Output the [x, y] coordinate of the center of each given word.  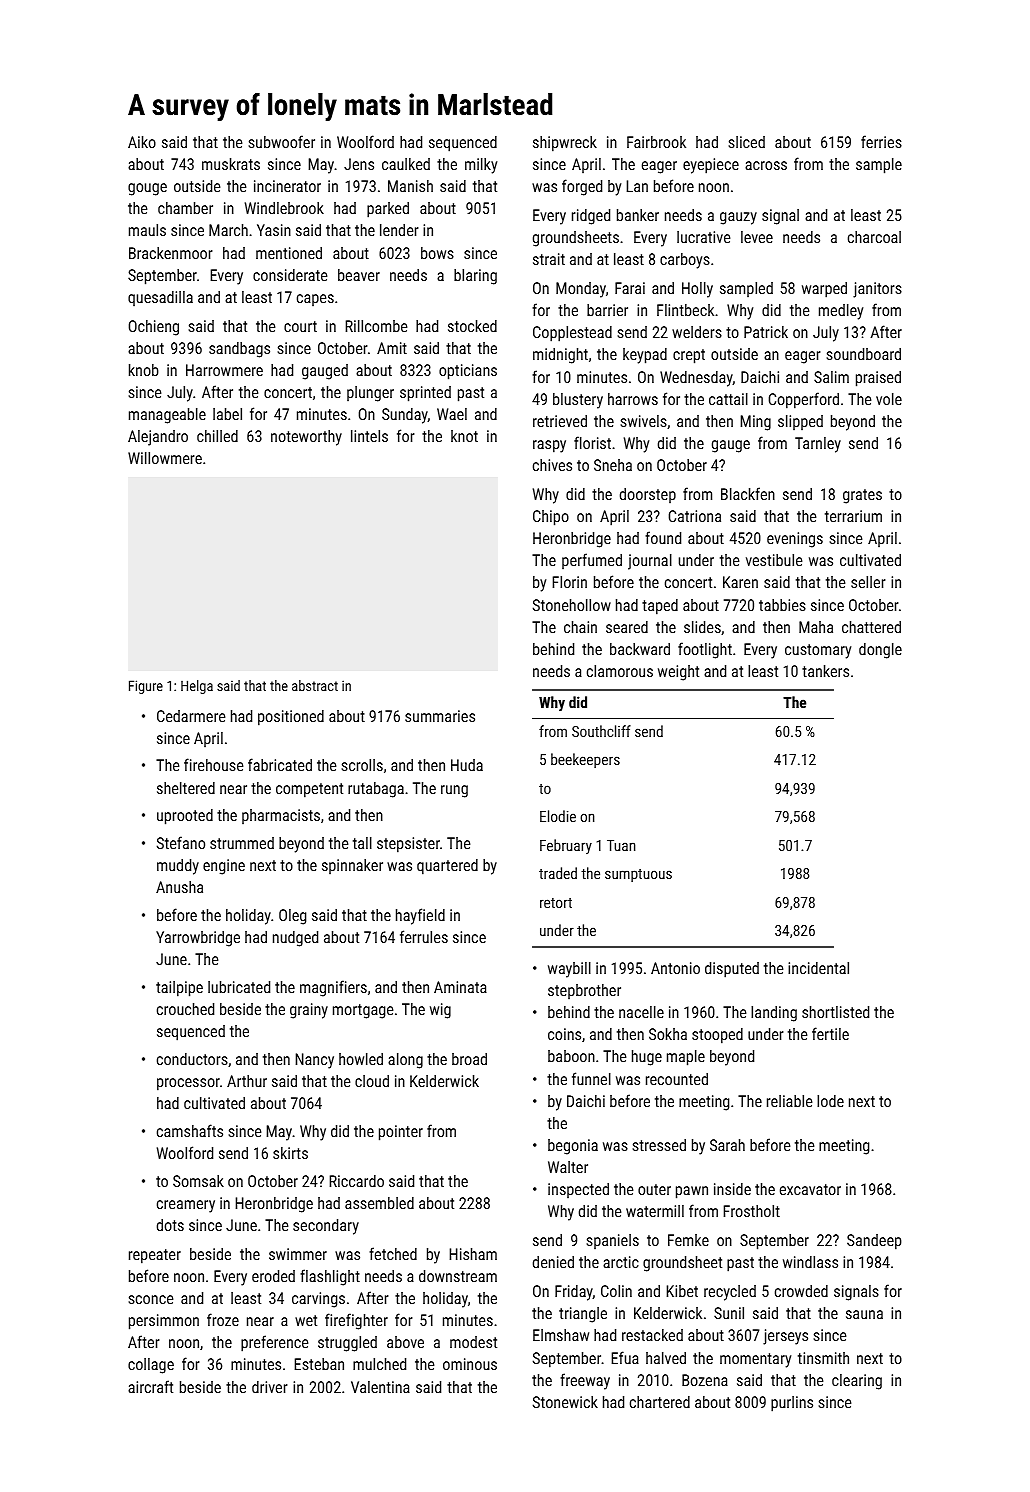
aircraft [150, 1386]
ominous [470, 1364]
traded [558, 873]
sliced [747, 142]
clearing [857, 1382]
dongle [880, 651]
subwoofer [282, 141]
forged [582, 187]
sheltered [186, 788]
